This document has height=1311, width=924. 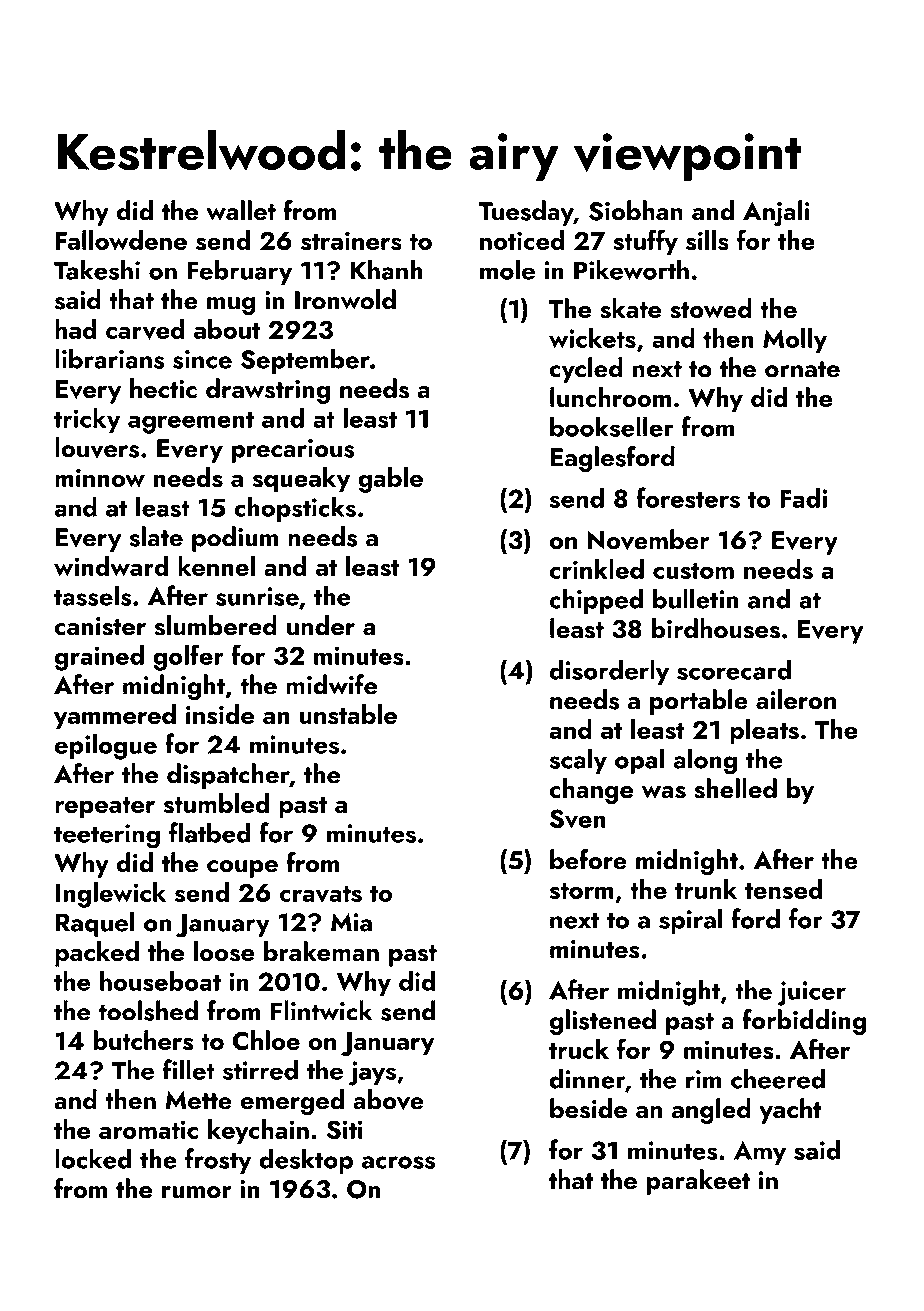 I want to click on parakeet, so click(x=698, y=1182).
